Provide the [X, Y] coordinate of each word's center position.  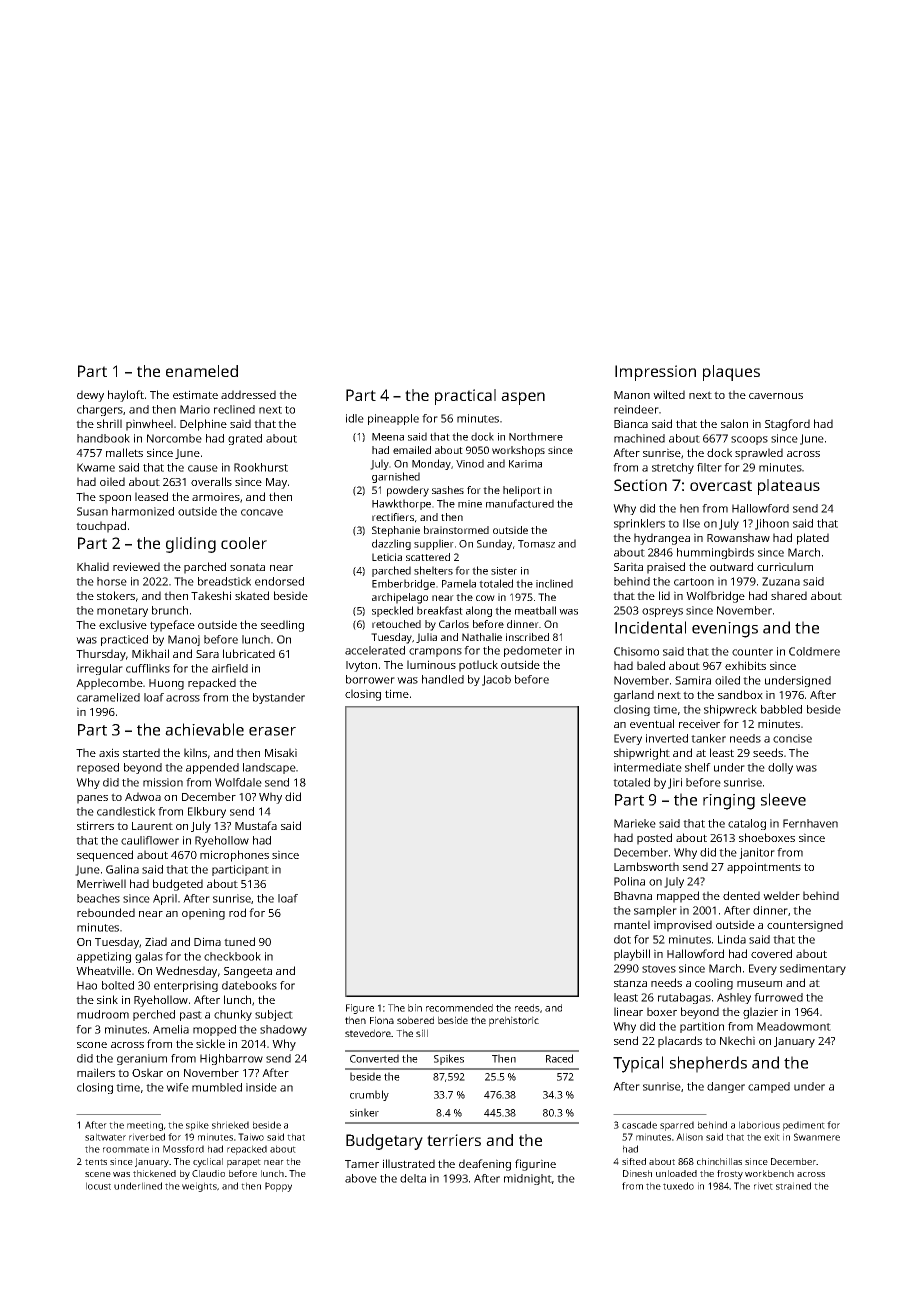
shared [789, 595]
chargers [100, 410]
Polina [629, 881]
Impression [655, 373]
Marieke [635, 823]
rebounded [106, 912]
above [361, 1178]
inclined [554, 583]
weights [199, 1187]
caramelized [108, 697]
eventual [652, 723]
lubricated [249, 653]
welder [781, 895]
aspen [523, 398]
